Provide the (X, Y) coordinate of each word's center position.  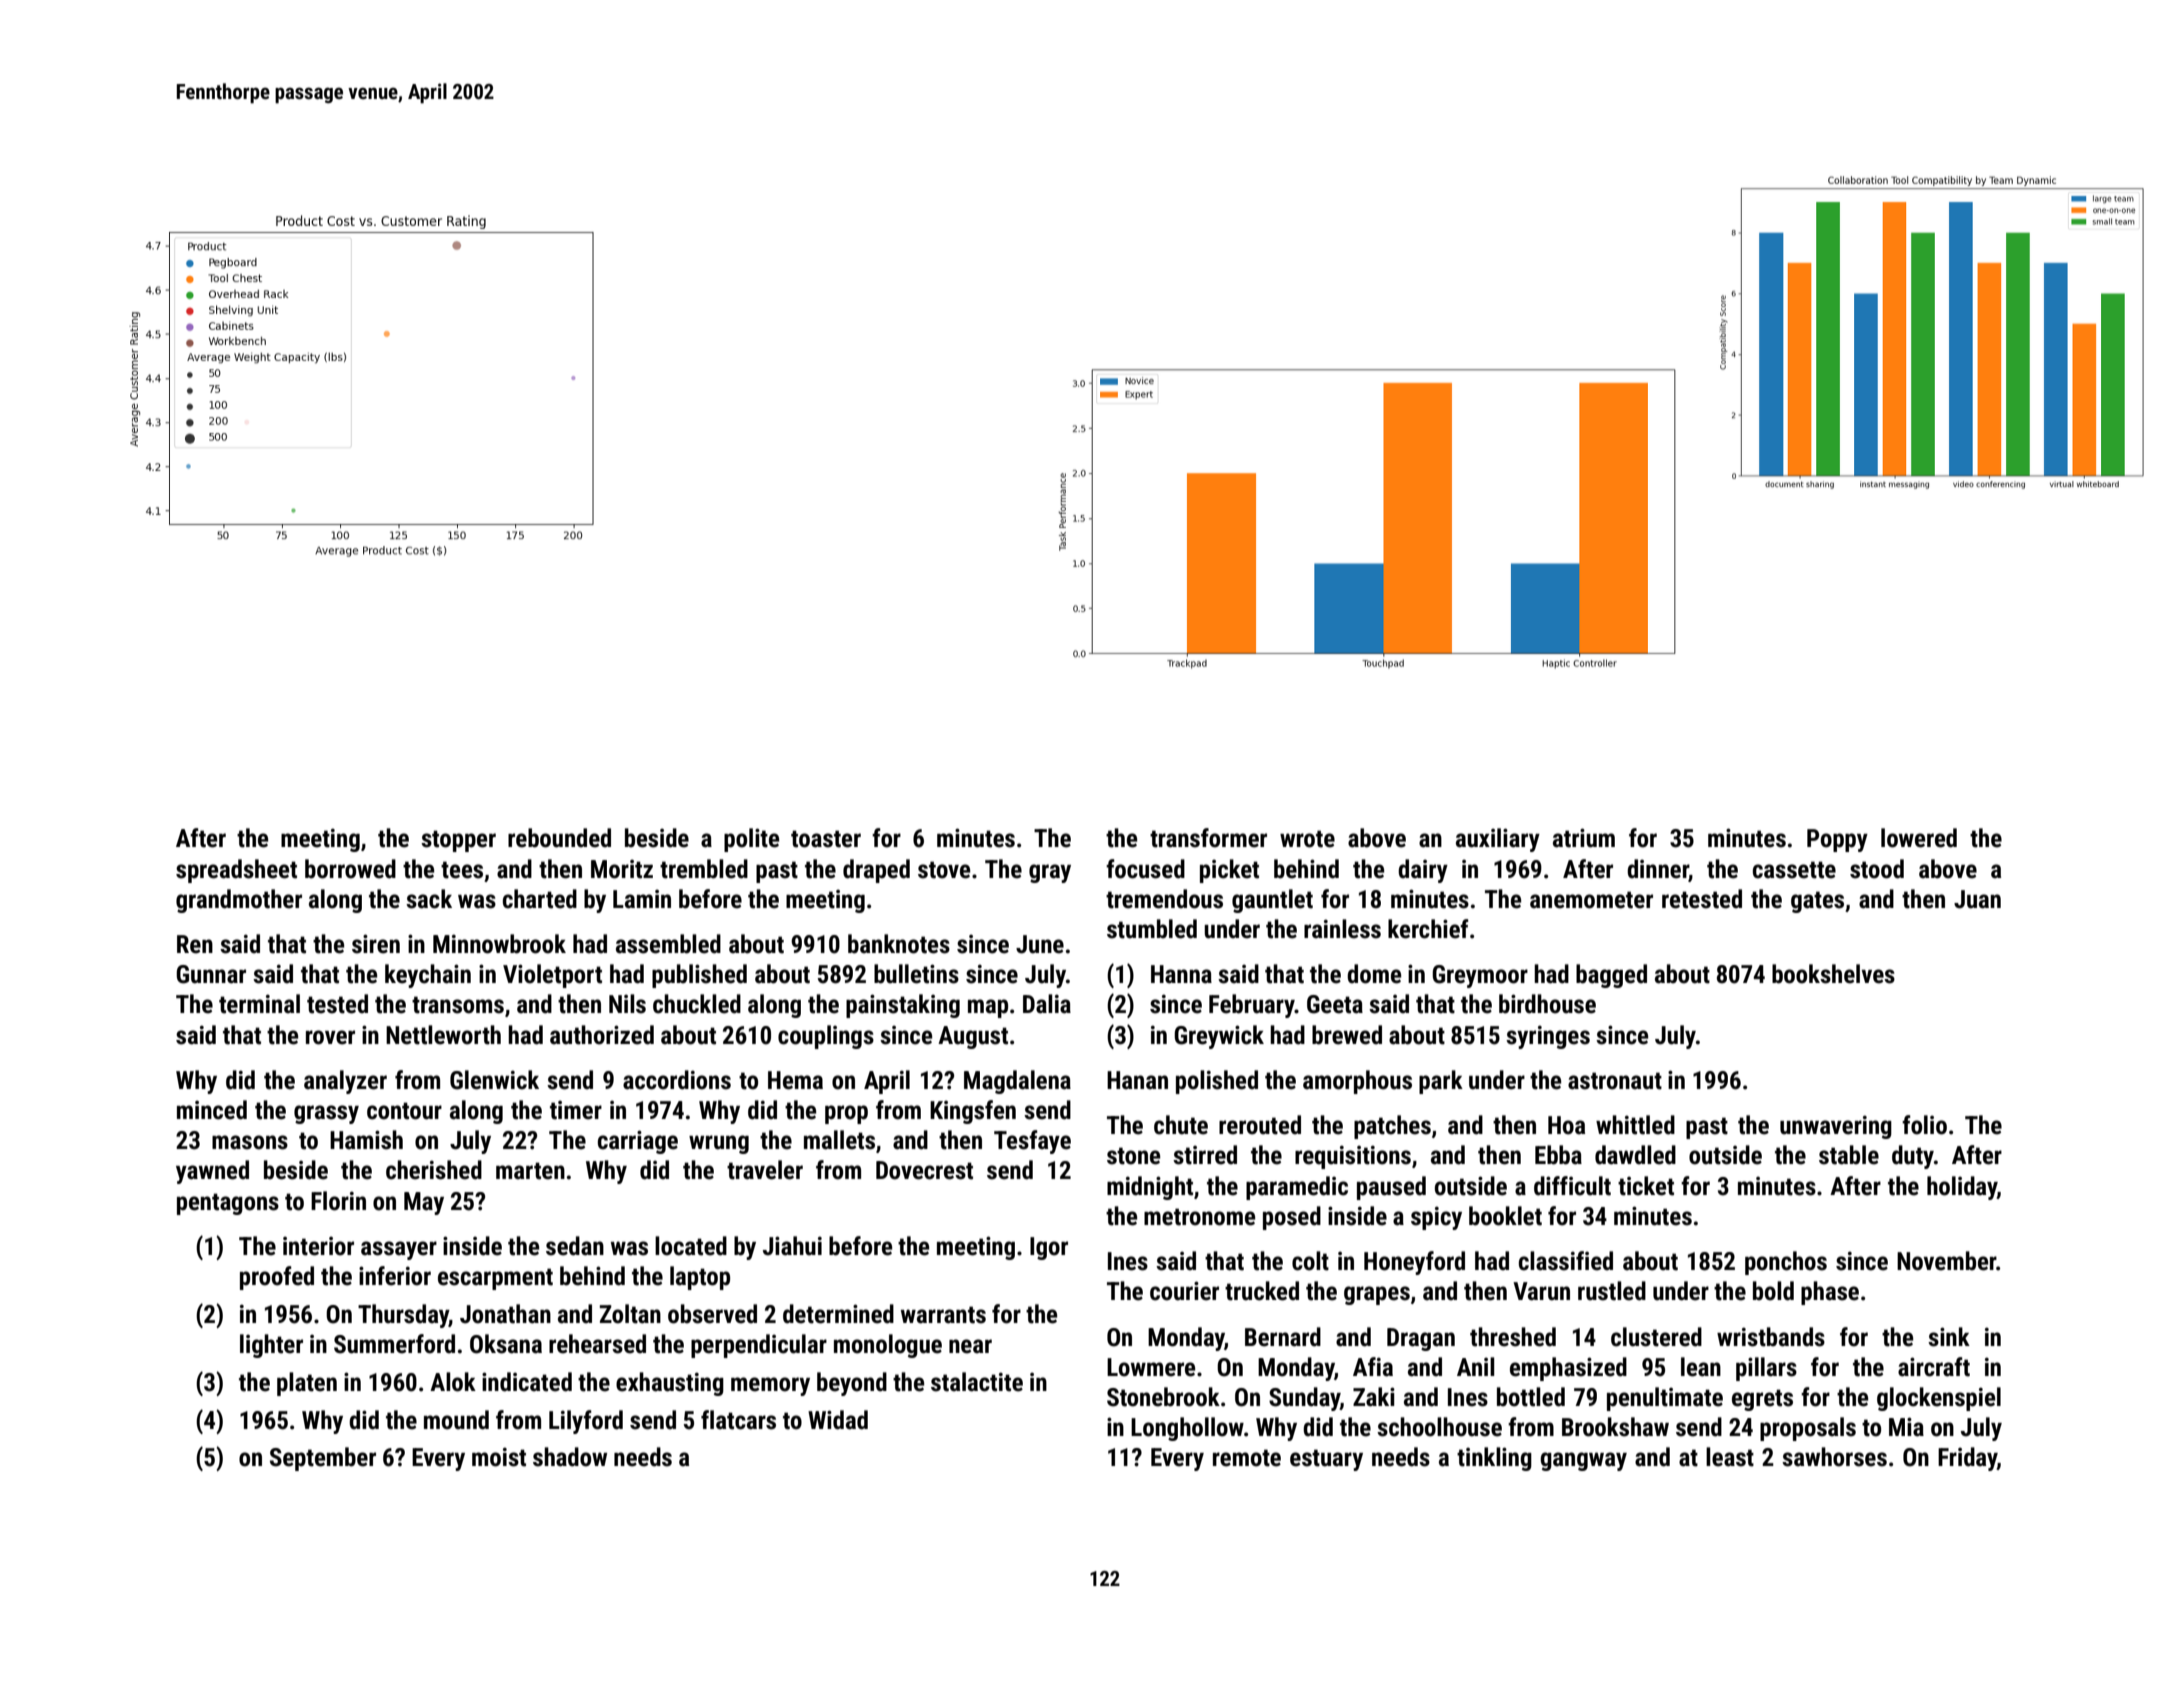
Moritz (622, 869)
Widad (838, 1420)
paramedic (1297, 1188)
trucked (1262, 1291)
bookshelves (1833, 974)
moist (499, 1457)
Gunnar (211, 974)
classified (1566, 1261)
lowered (1919, 838)
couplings (826, 1037)
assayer (399, 1250)
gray (1050, 873)
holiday (1962, 1188)
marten (530, 1171)
